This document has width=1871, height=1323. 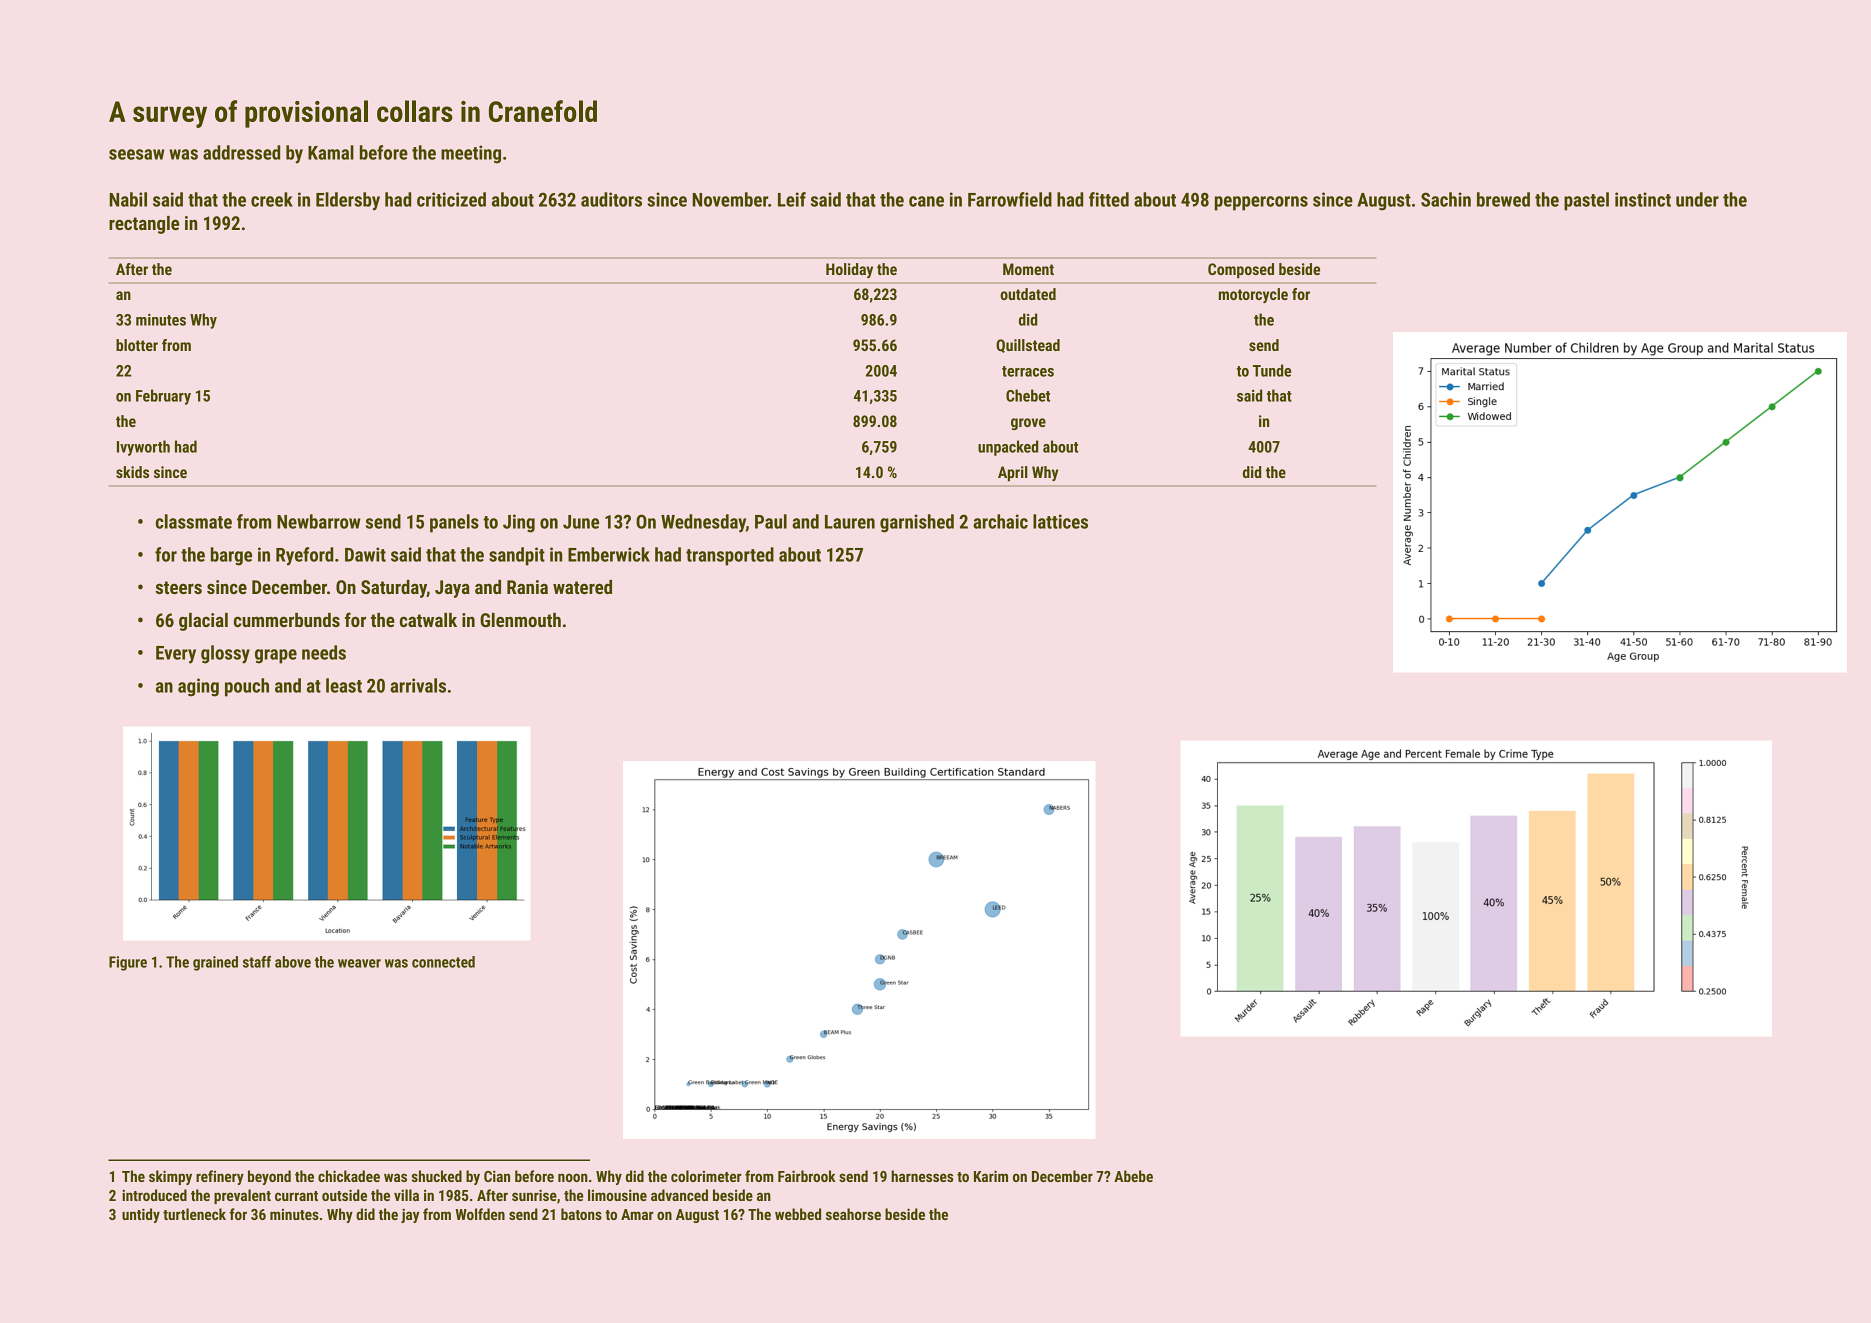 What do you see at coordinates (359, 963) in the document?
I see `weaver` at bounding box center [359, 963].
